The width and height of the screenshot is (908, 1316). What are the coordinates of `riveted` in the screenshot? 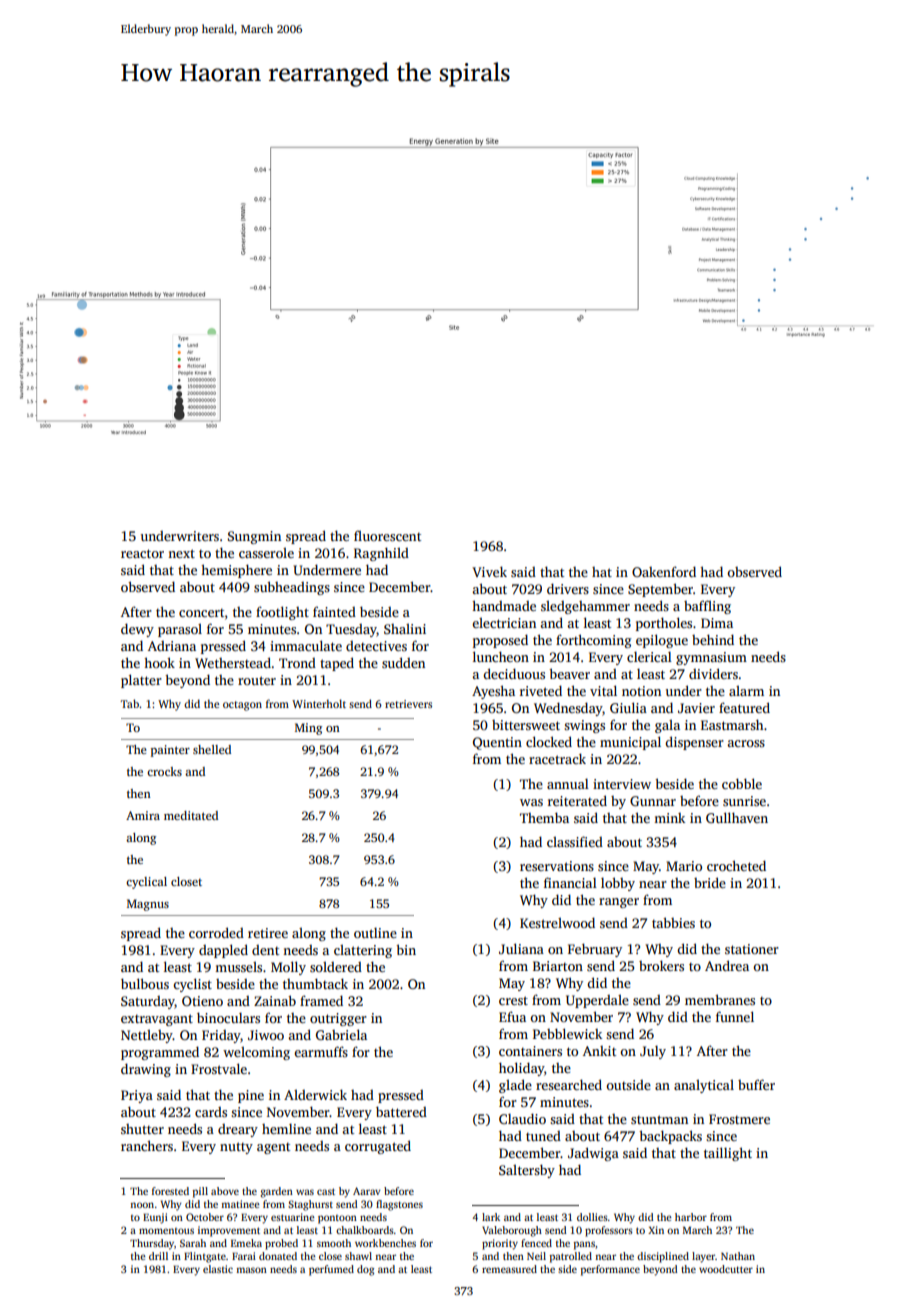 It's located at (541, 690).
